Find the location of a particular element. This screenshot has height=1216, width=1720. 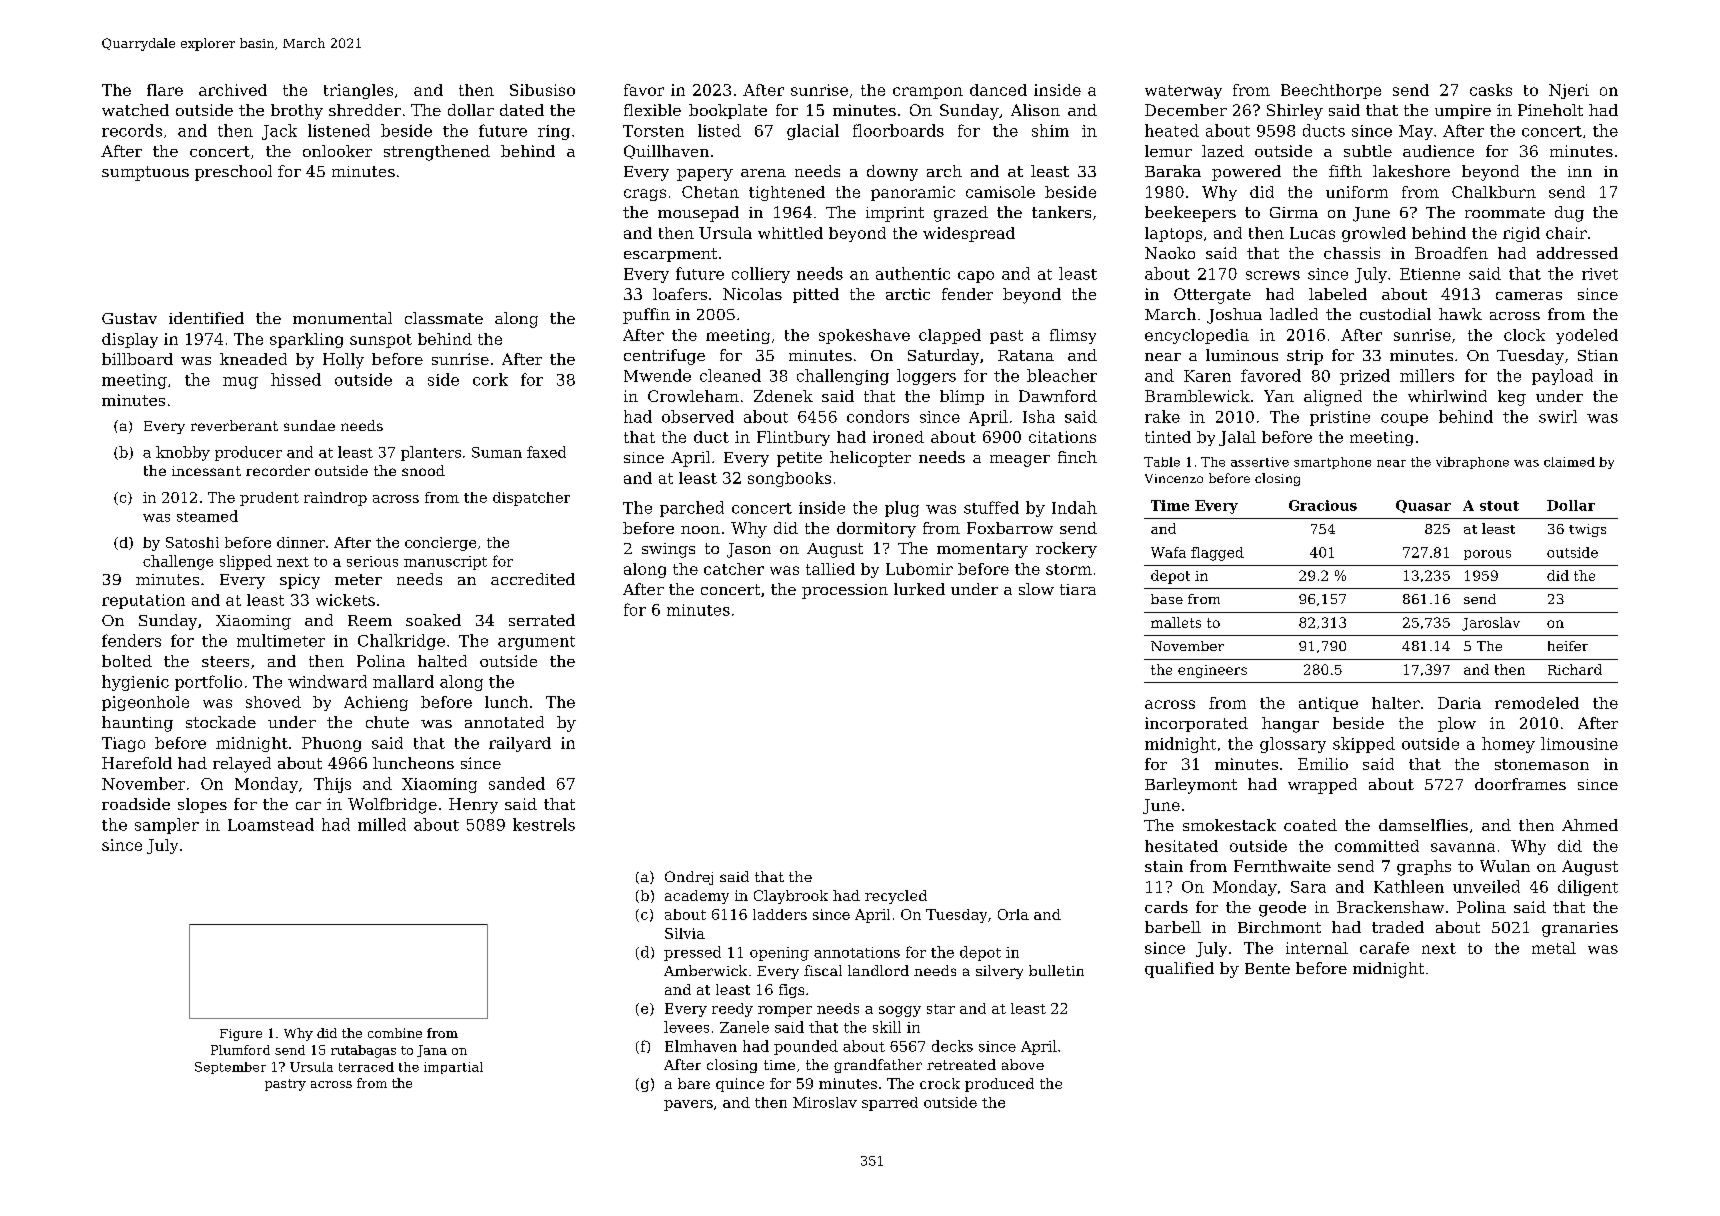

onlooker is located at coordinates (337, 151).
